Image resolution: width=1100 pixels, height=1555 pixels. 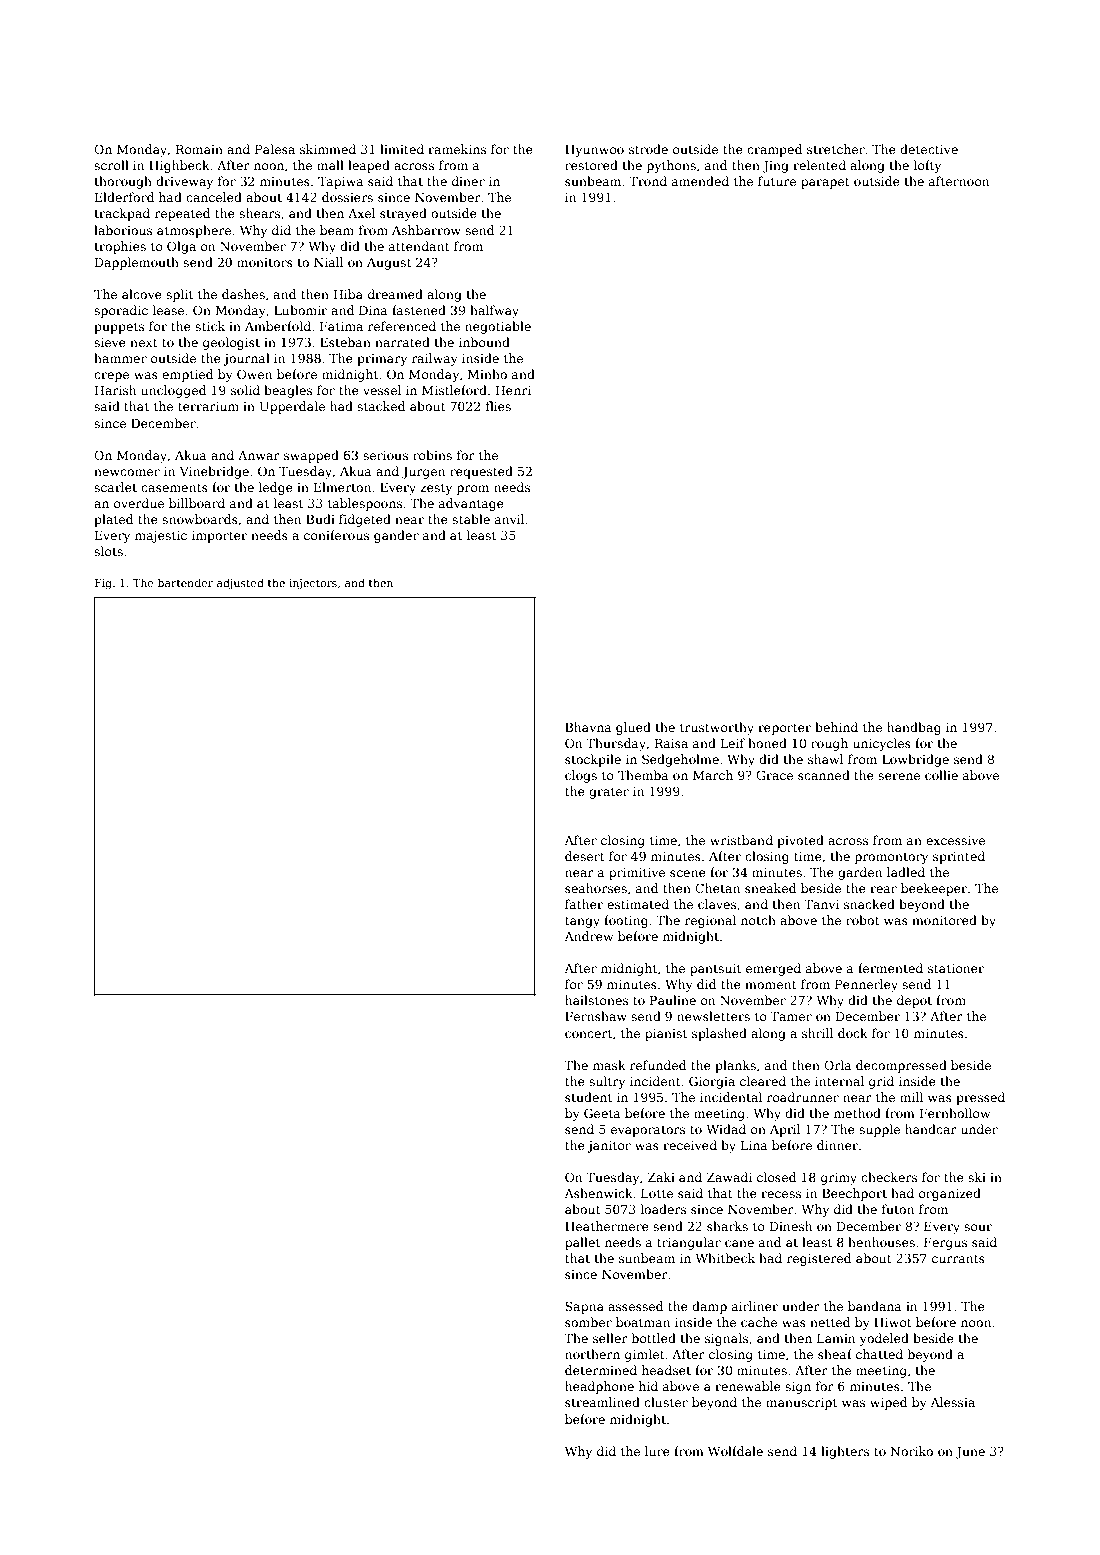 I want to click on clogs, so click(x=581, y=776).
